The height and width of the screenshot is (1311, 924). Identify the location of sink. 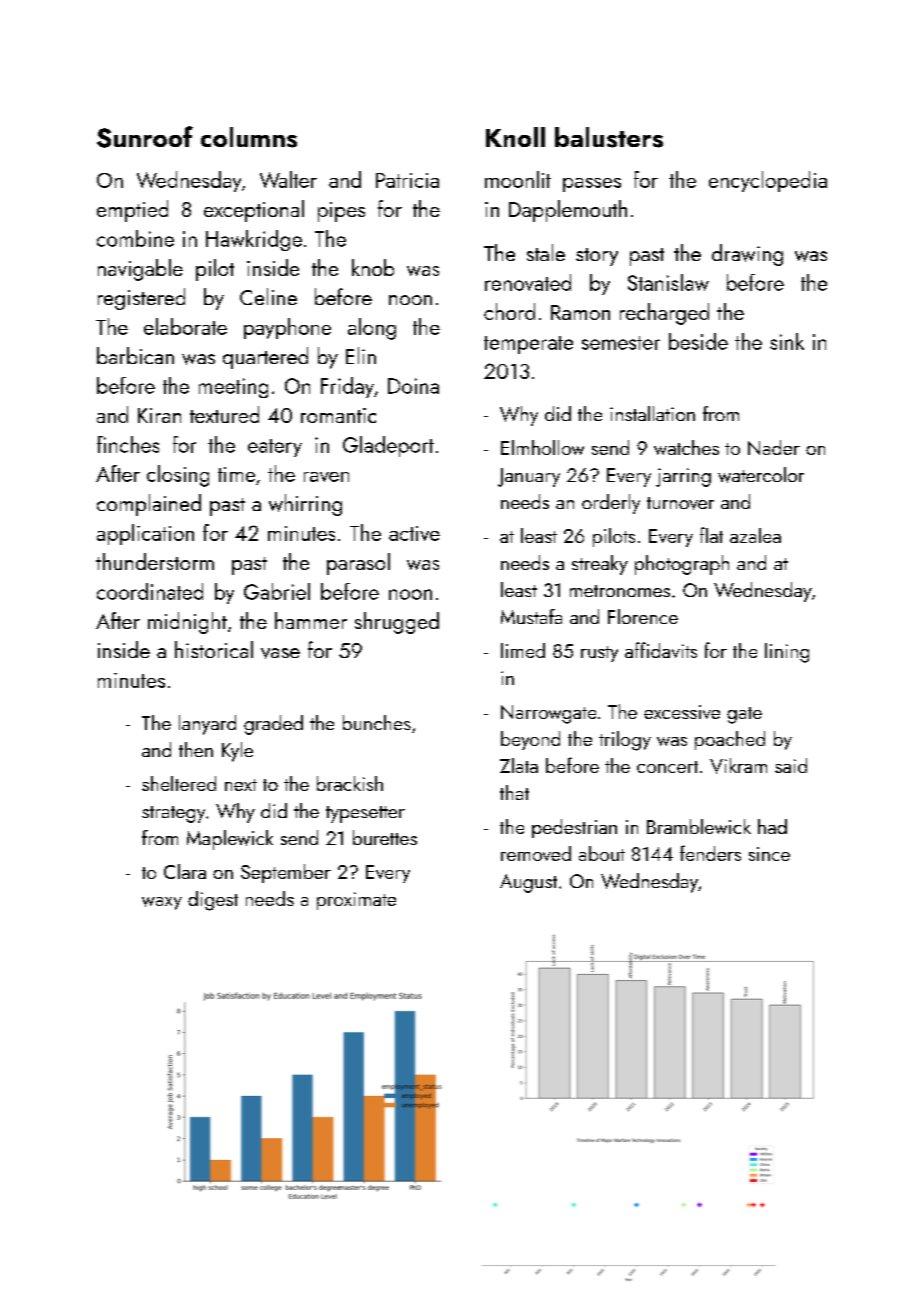
(787, 341).
